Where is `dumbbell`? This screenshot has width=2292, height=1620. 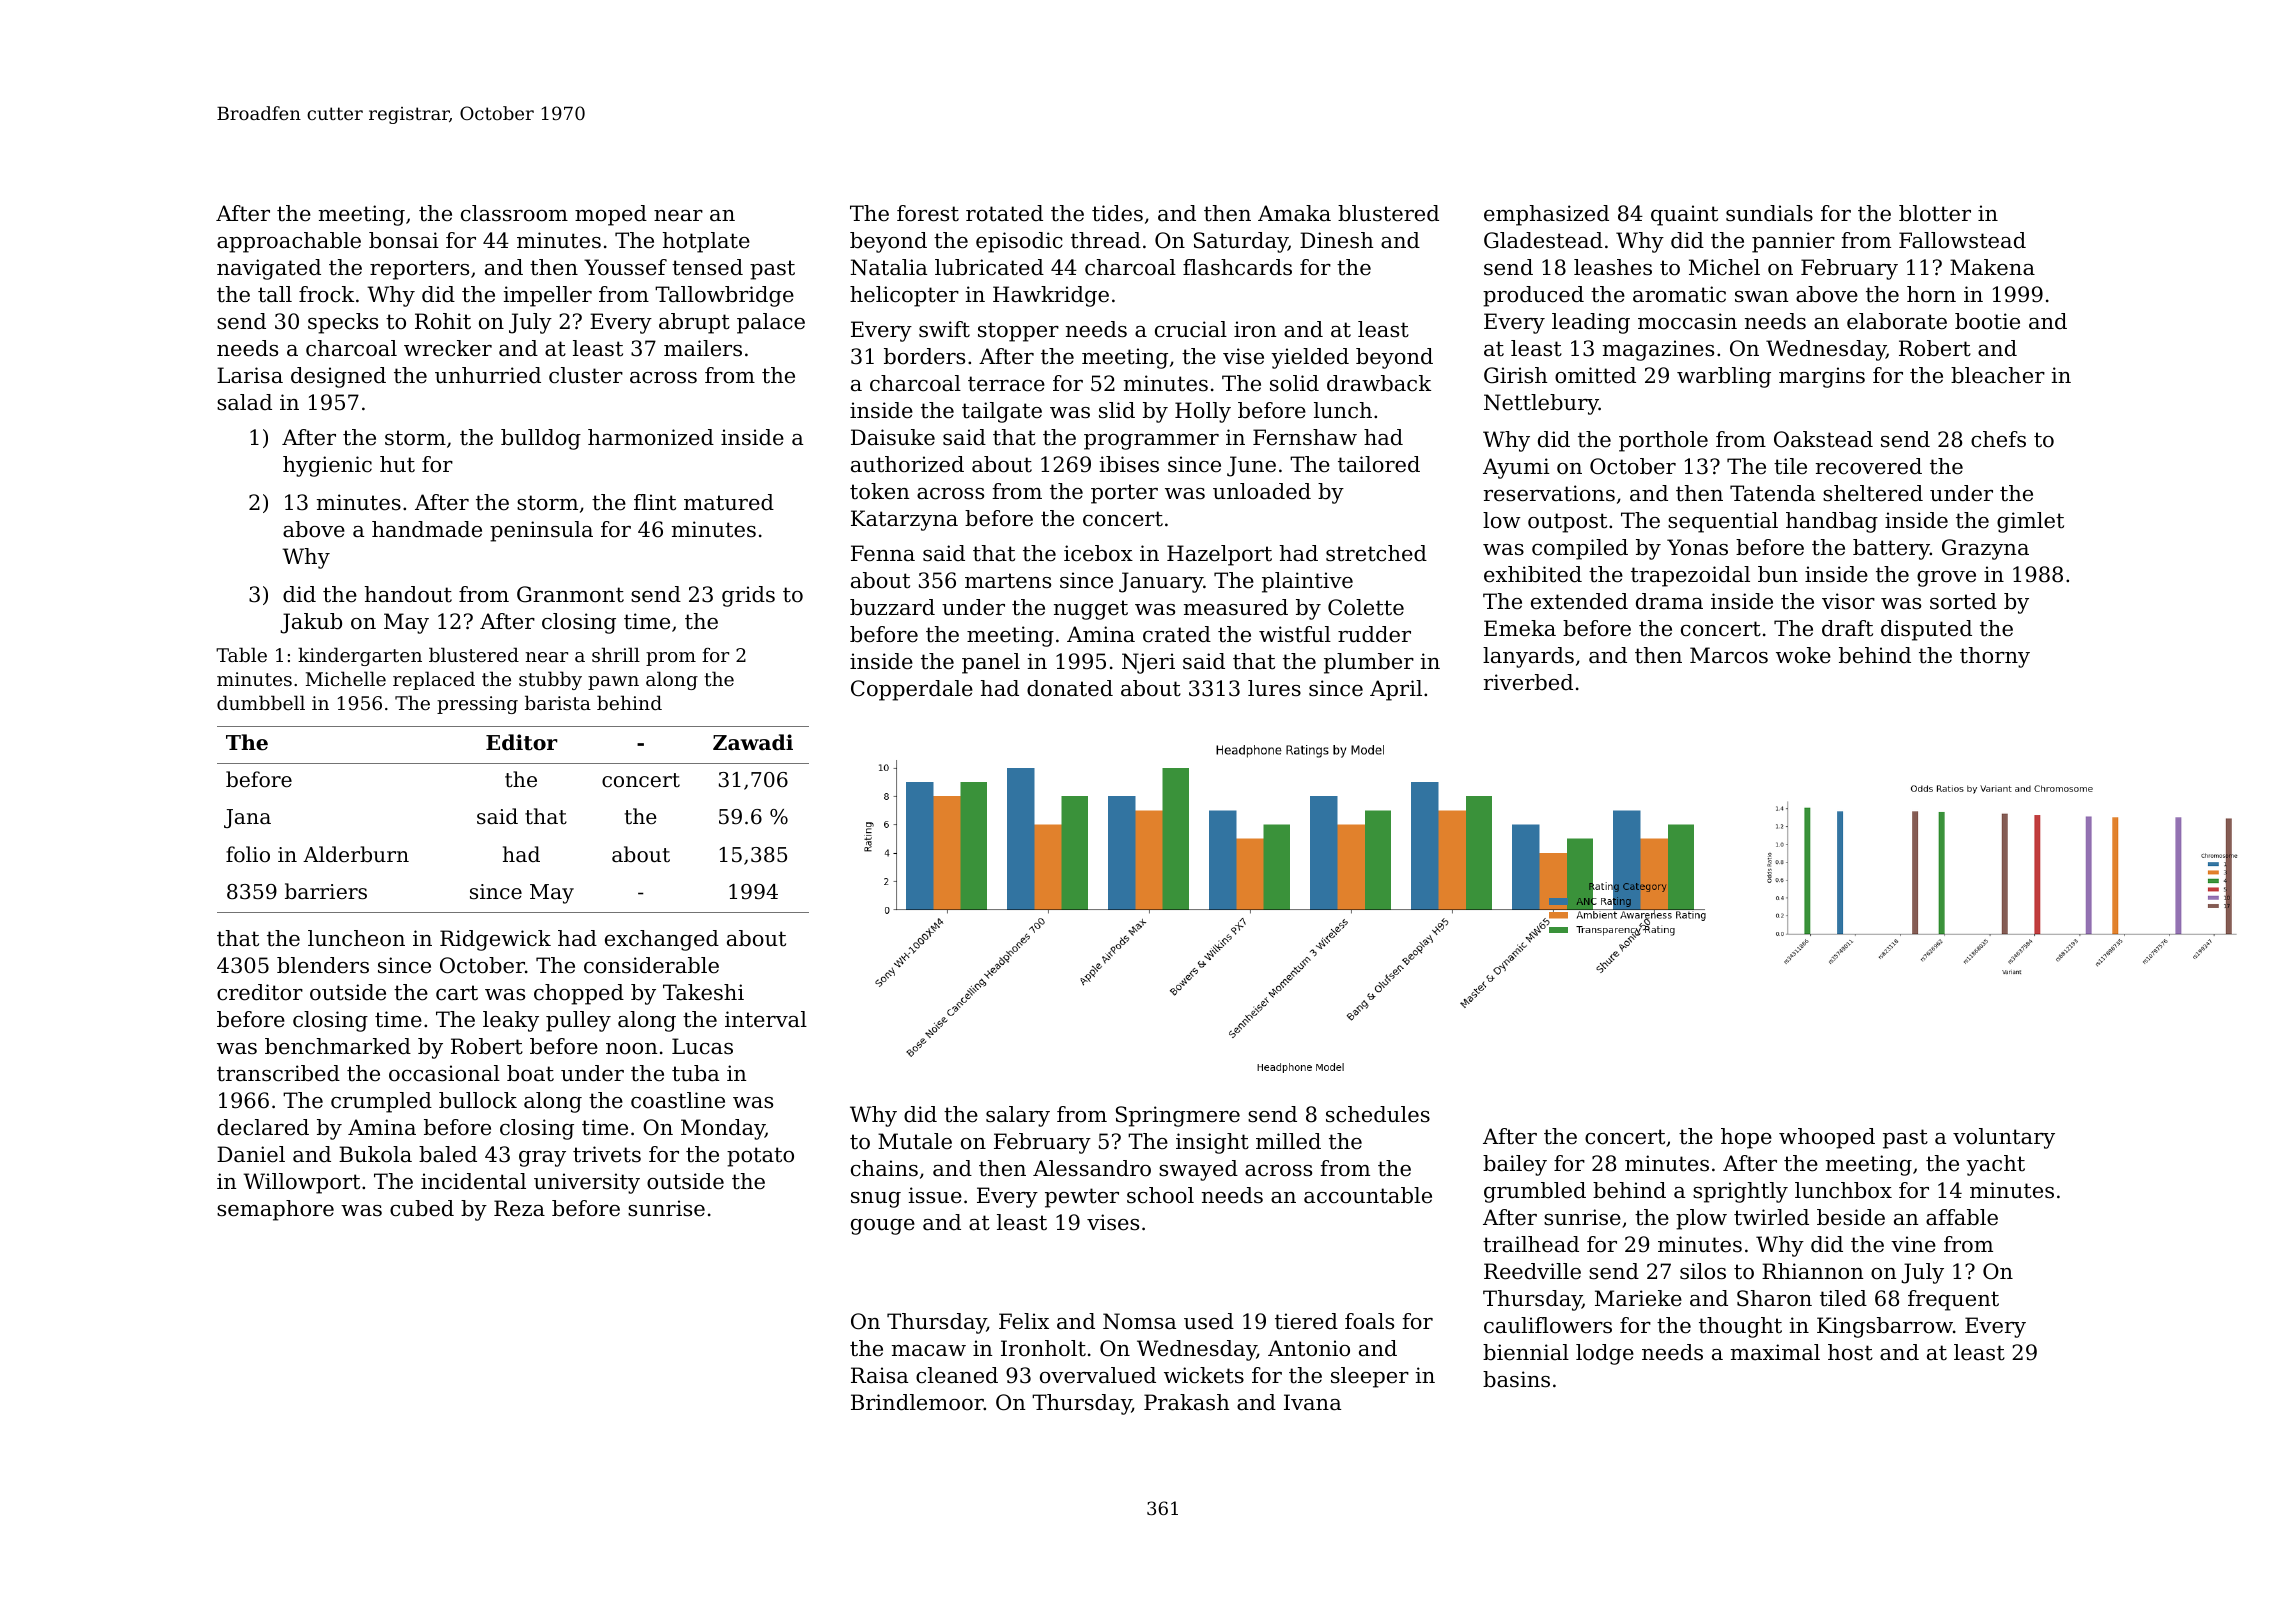
dumbbell is located at coordinates (261, 702).
